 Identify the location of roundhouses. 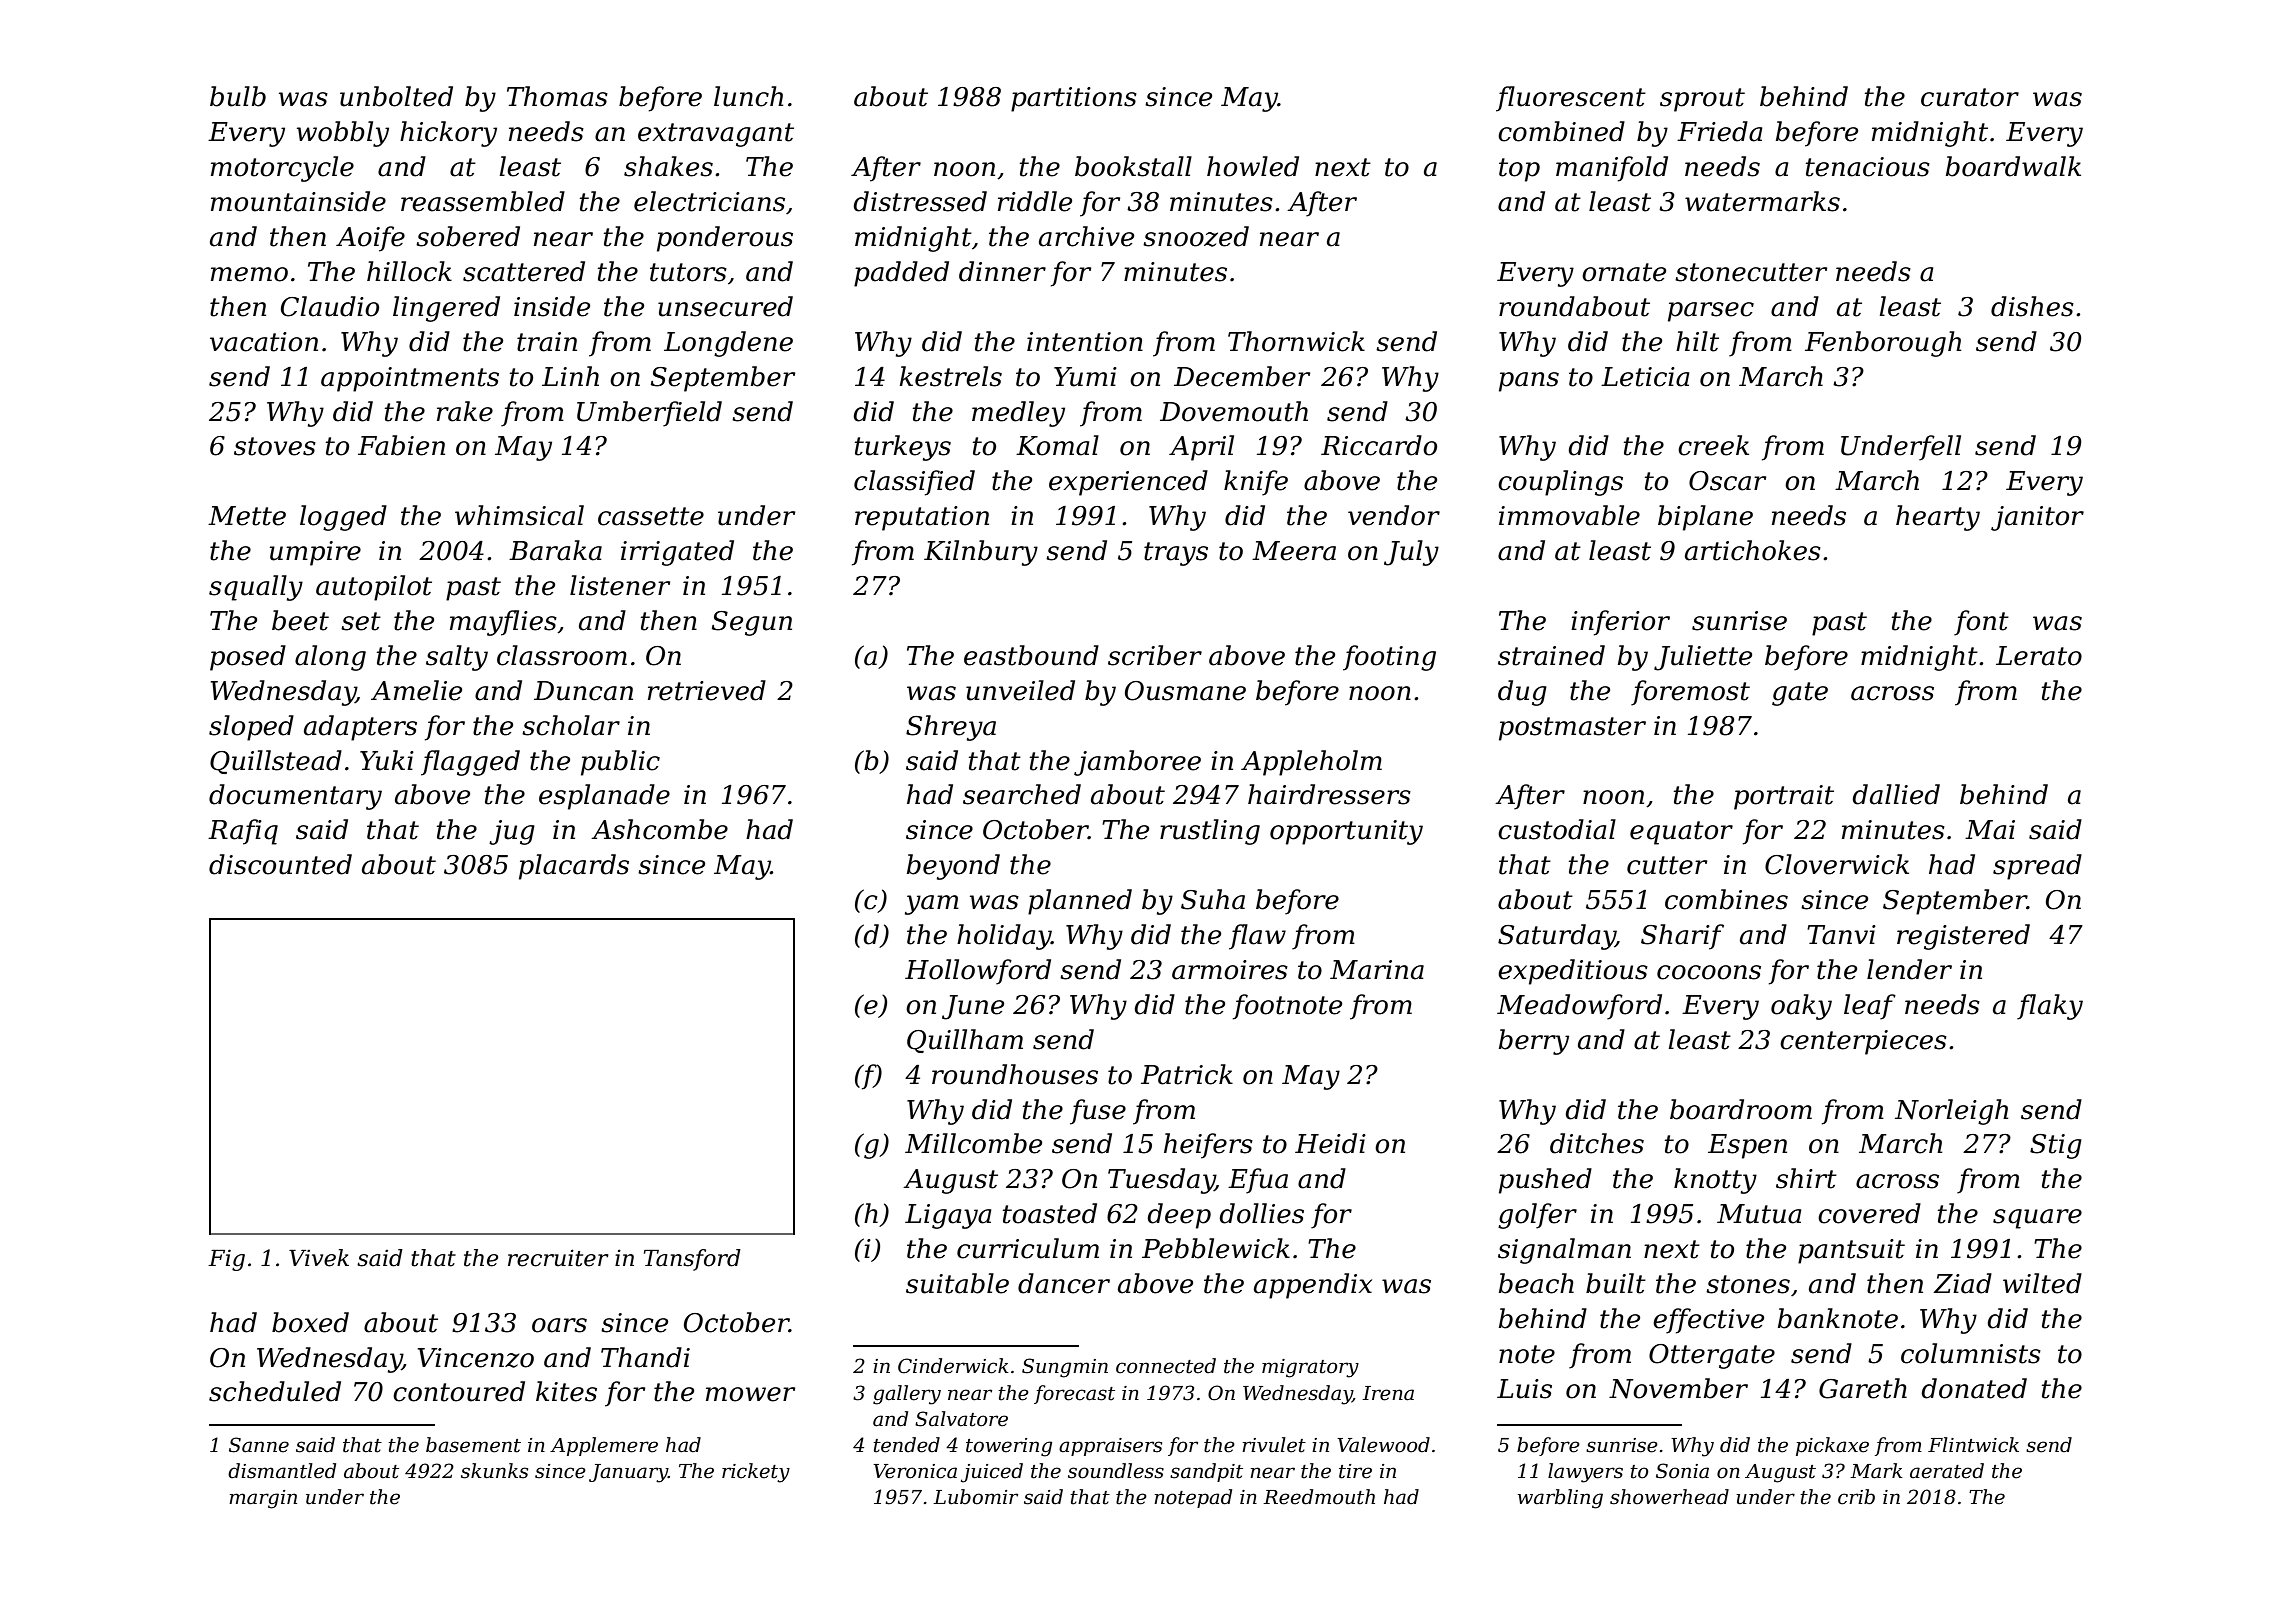
(1015, 1074).
